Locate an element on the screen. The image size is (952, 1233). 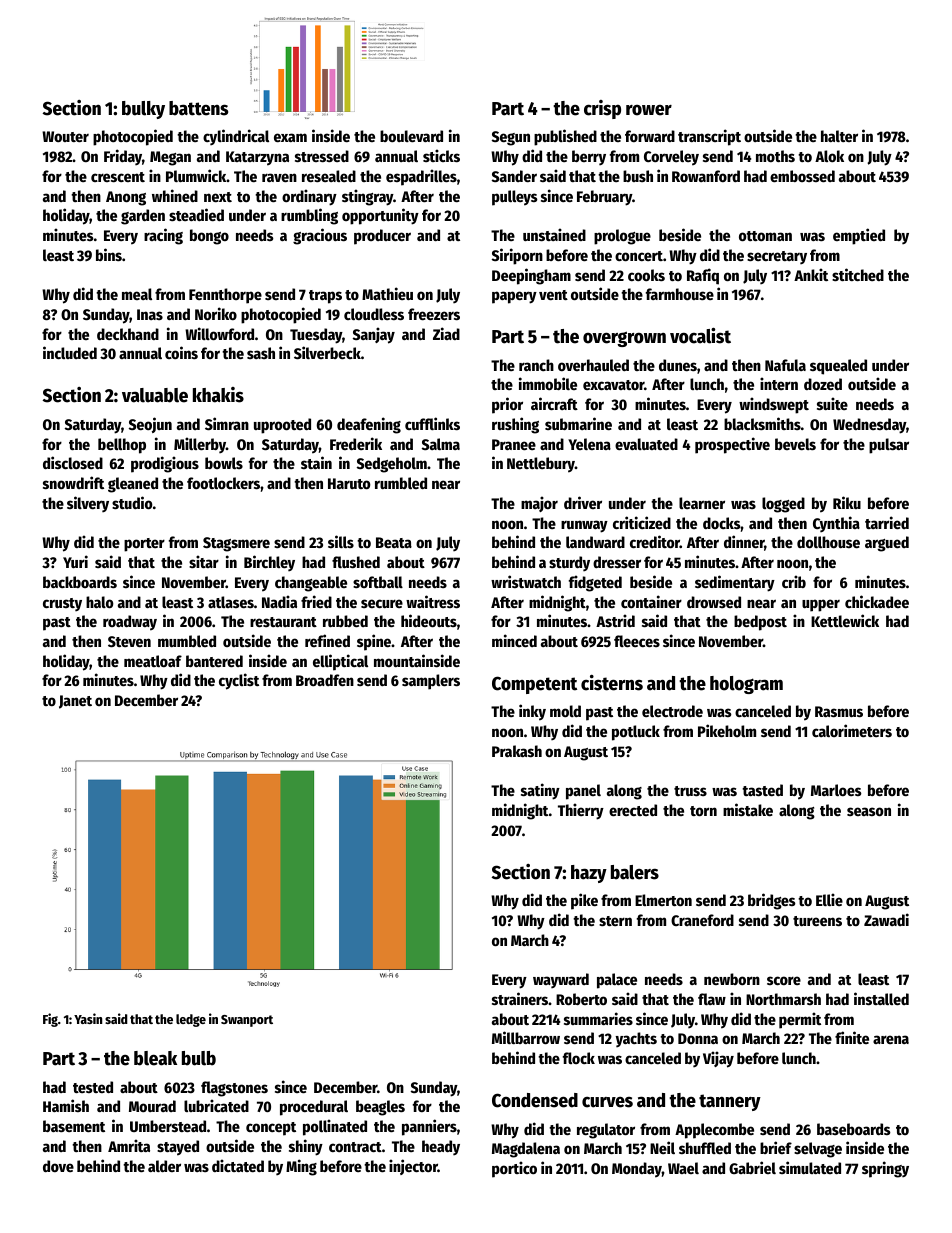
season is located at coordinates (869, 811).
